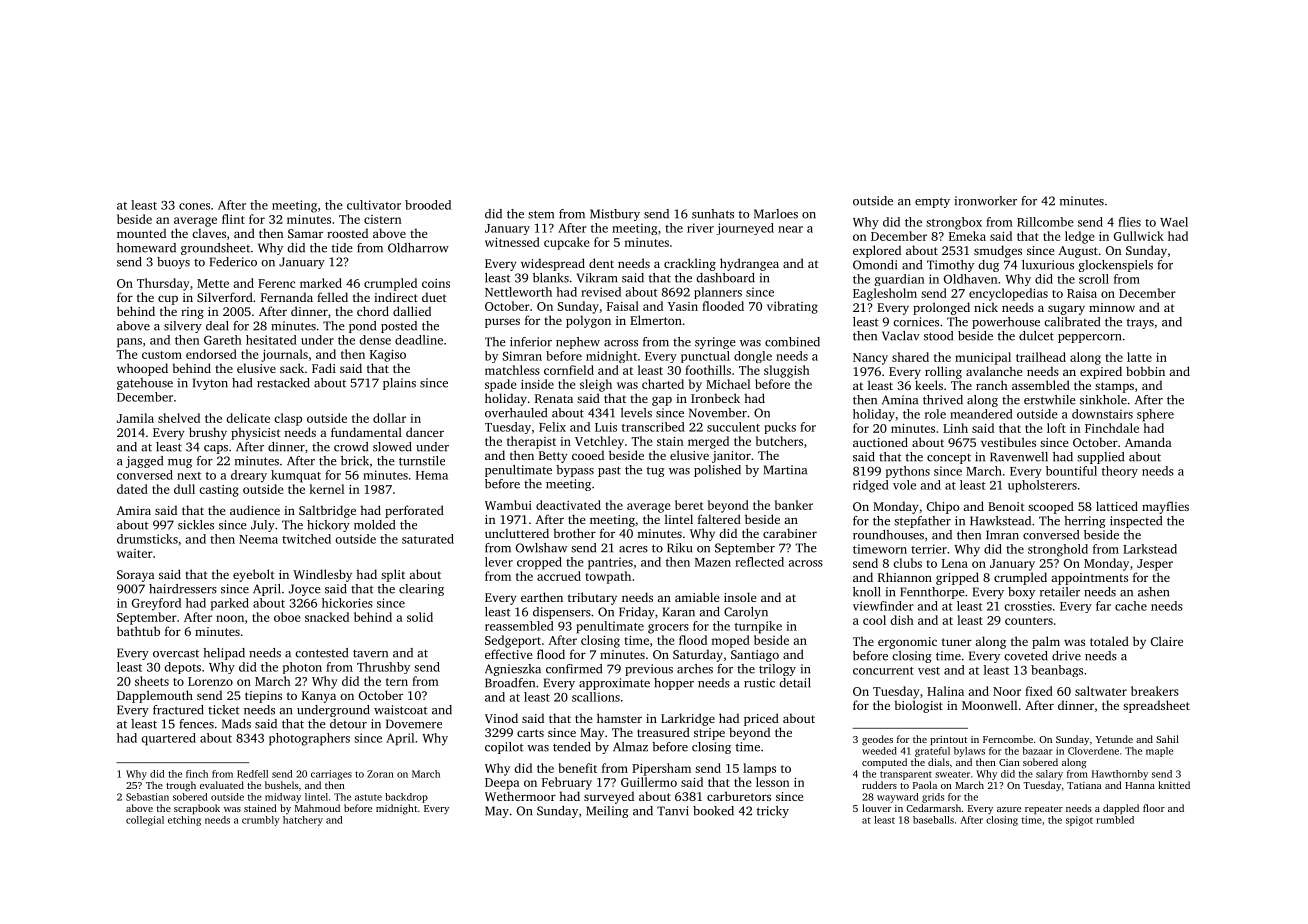  What do you see at coordinates (224, 654) in the screenshot?
I see `helipad` at bounding box center [224, 654].
